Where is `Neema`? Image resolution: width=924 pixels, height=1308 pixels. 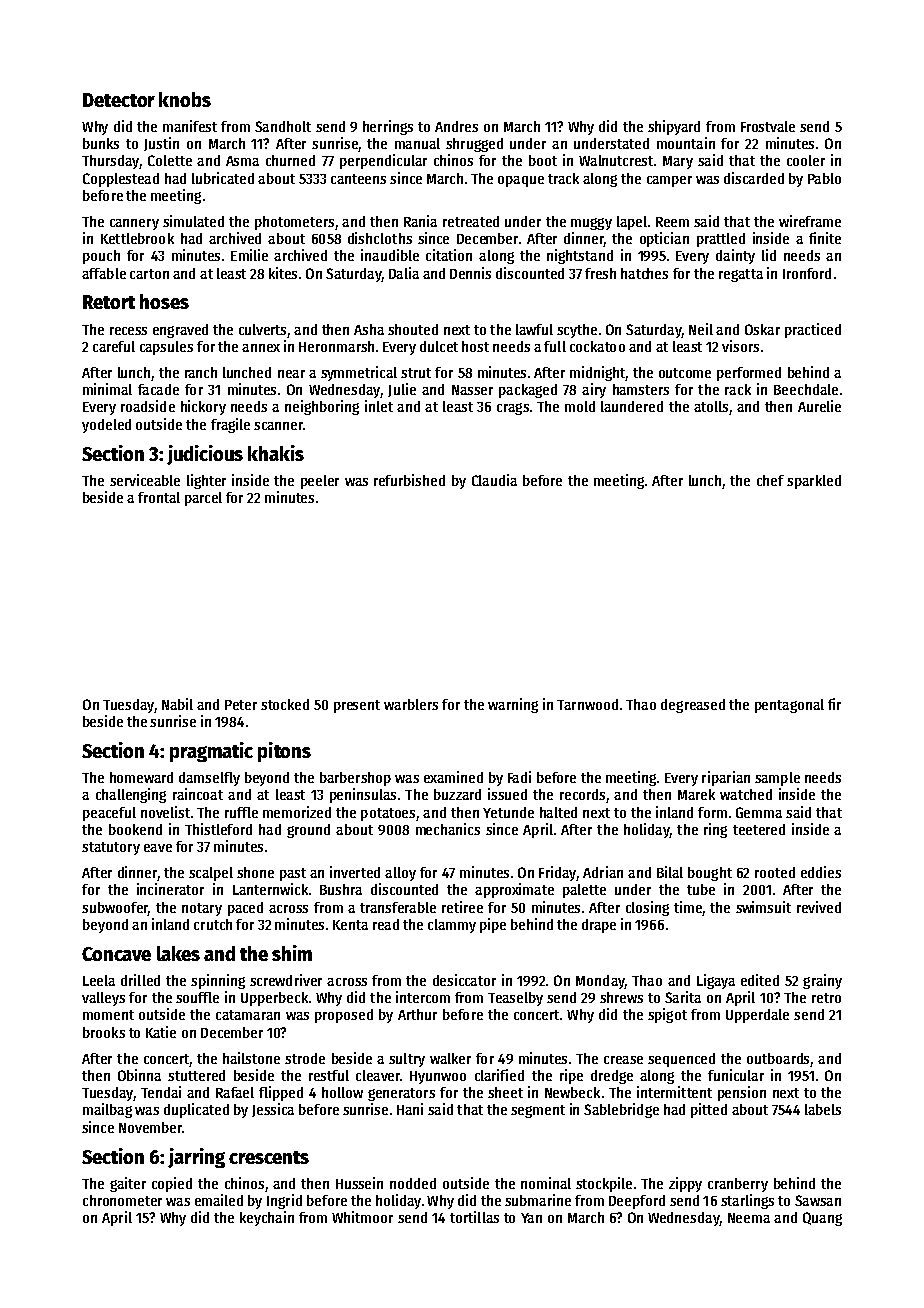 Neema is located at coordinates (749, 1218).
